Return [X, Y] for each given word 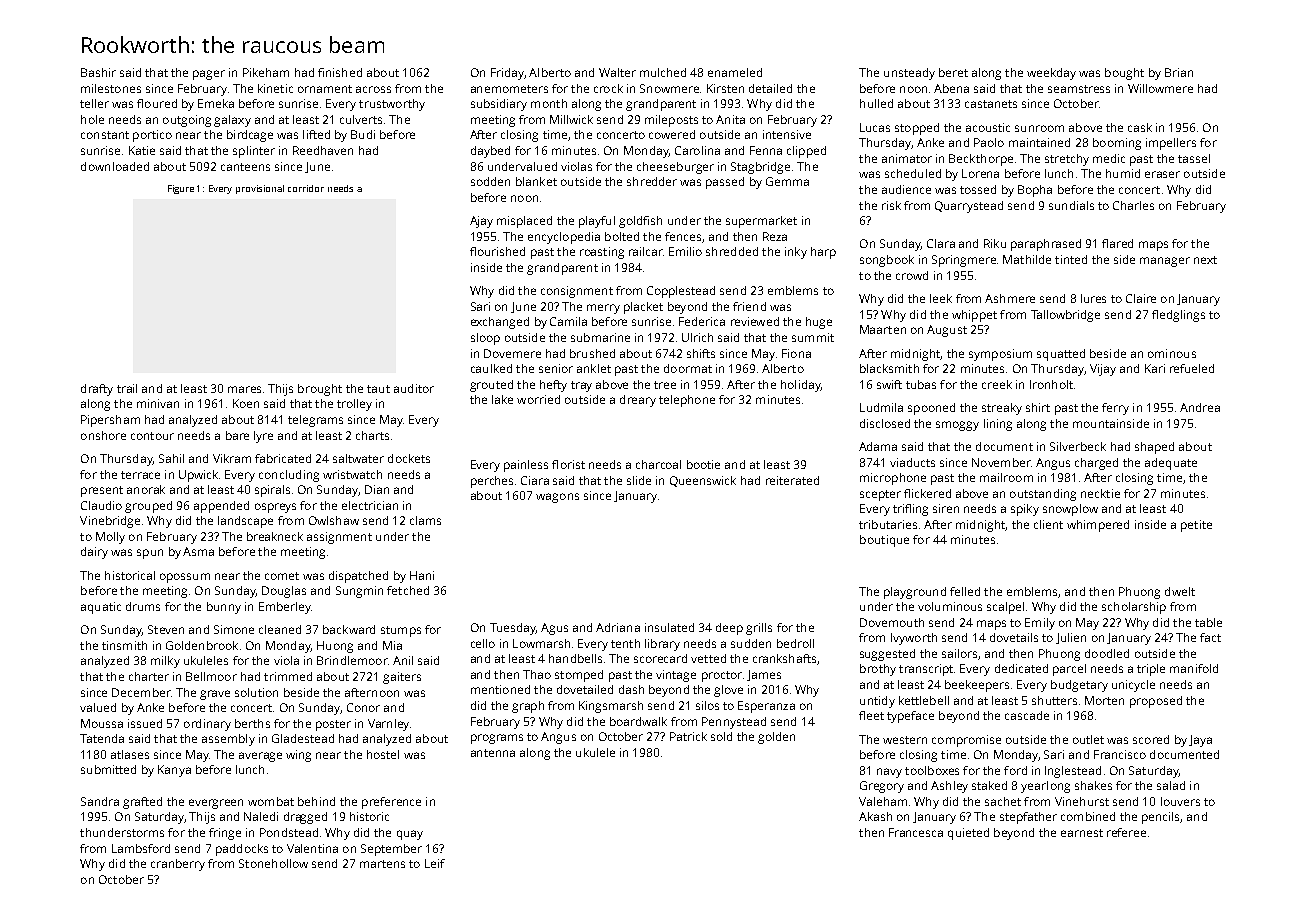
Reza [775, 236]
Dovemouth [892, 622]
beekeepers [977, 686]
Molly [110, 538]
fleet [871, 715]
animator [907, 158]
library [662, 645]
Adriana [618, 627]
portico [152, 136]
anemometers [509, 89]
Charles [1133, 205]
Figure [181, 189]
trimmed [288, 676]
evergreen [216, 804]
